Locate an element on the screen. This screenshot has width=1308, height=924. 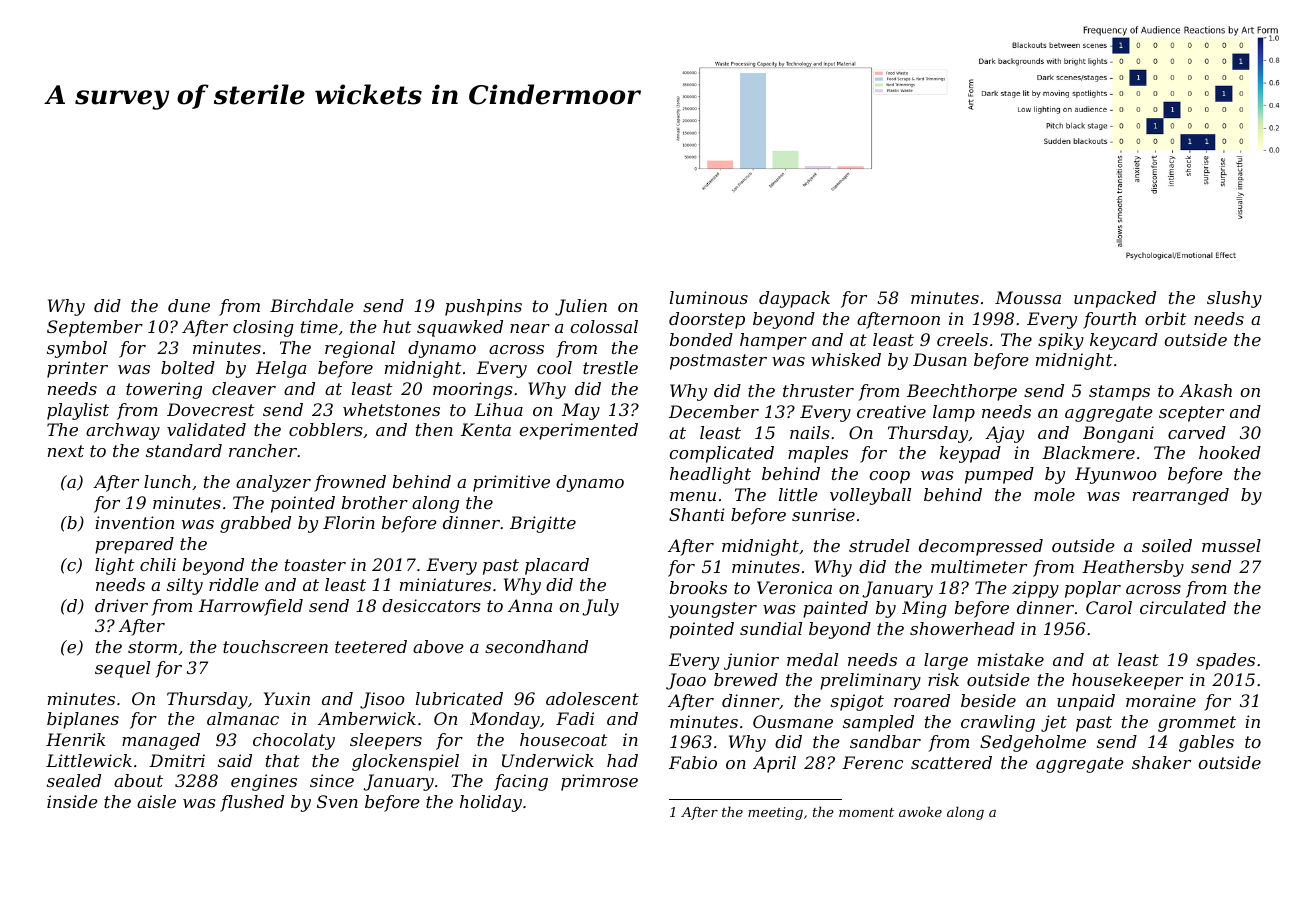
spades is located at coordinates (1225, 661).
